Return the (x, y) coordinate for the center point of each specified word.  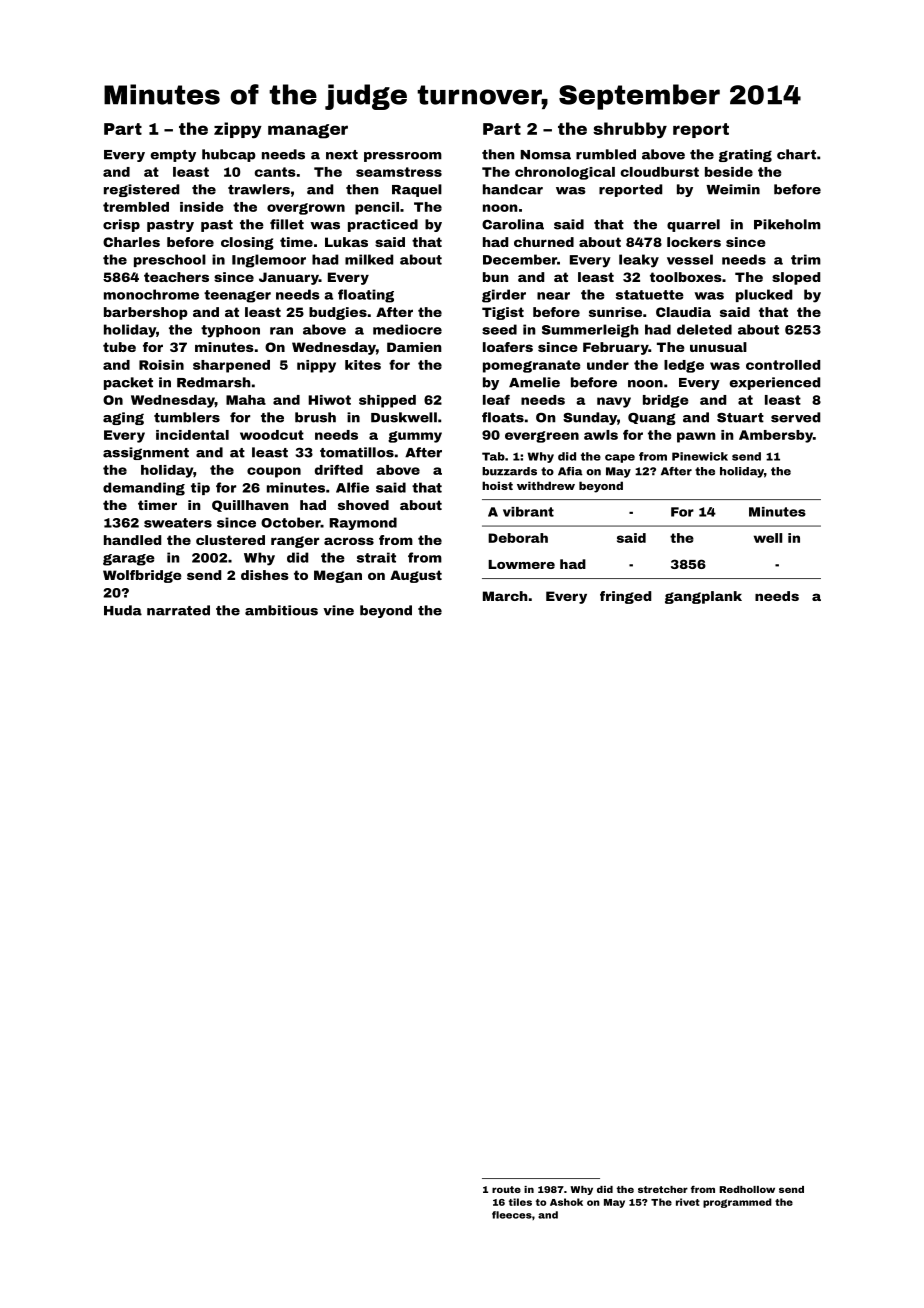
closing (247, 243)
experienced (775, 383)
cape (620, 458)
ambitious (281, 610)
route (506, 1189)
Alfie (352, 487)
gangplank (703, 597)
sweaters (178, 523)
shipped (387, 401)
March (505, 596)
